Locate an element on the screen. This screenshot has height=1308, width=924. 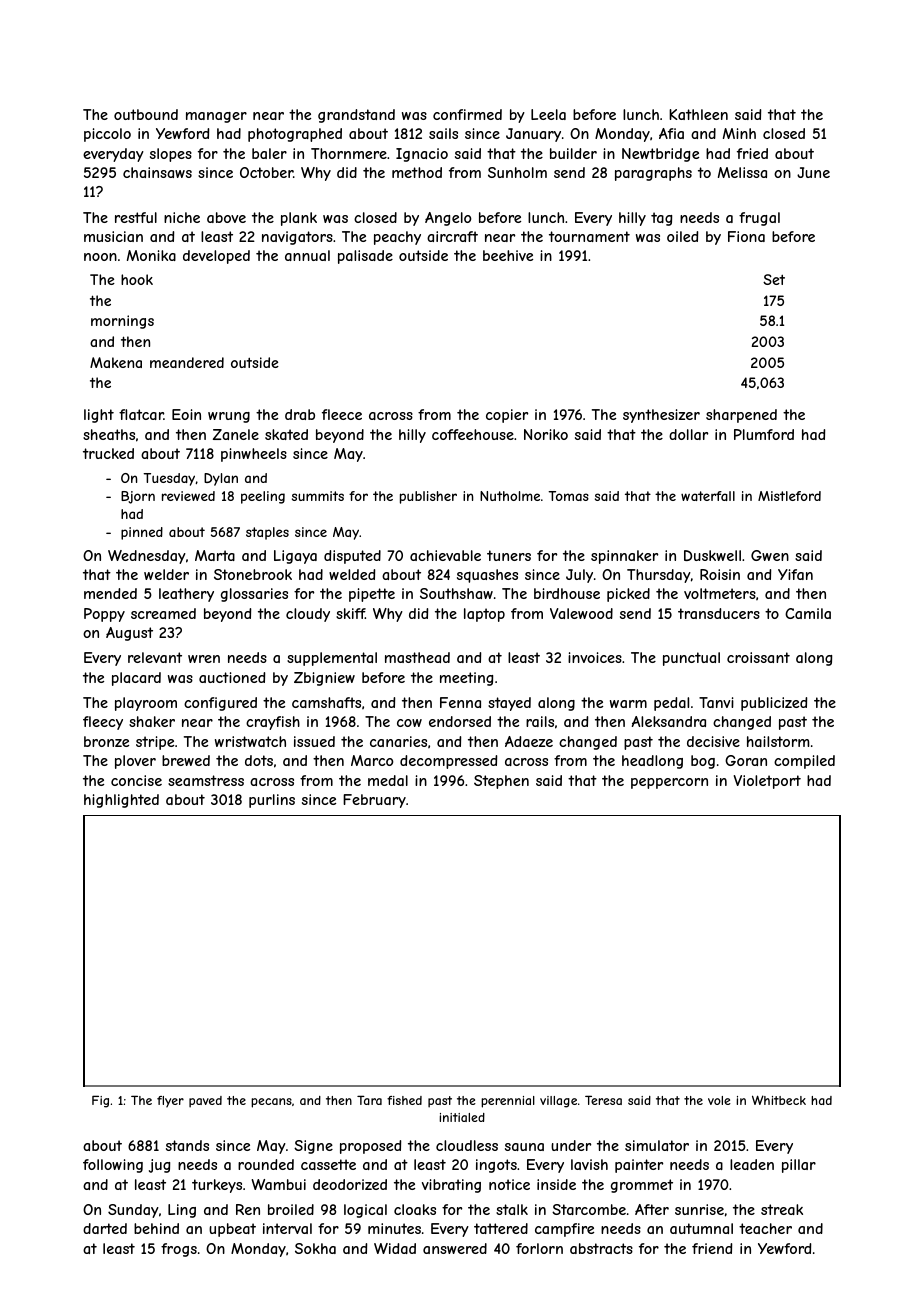
sharpened is located at coordinates (741, 416).
